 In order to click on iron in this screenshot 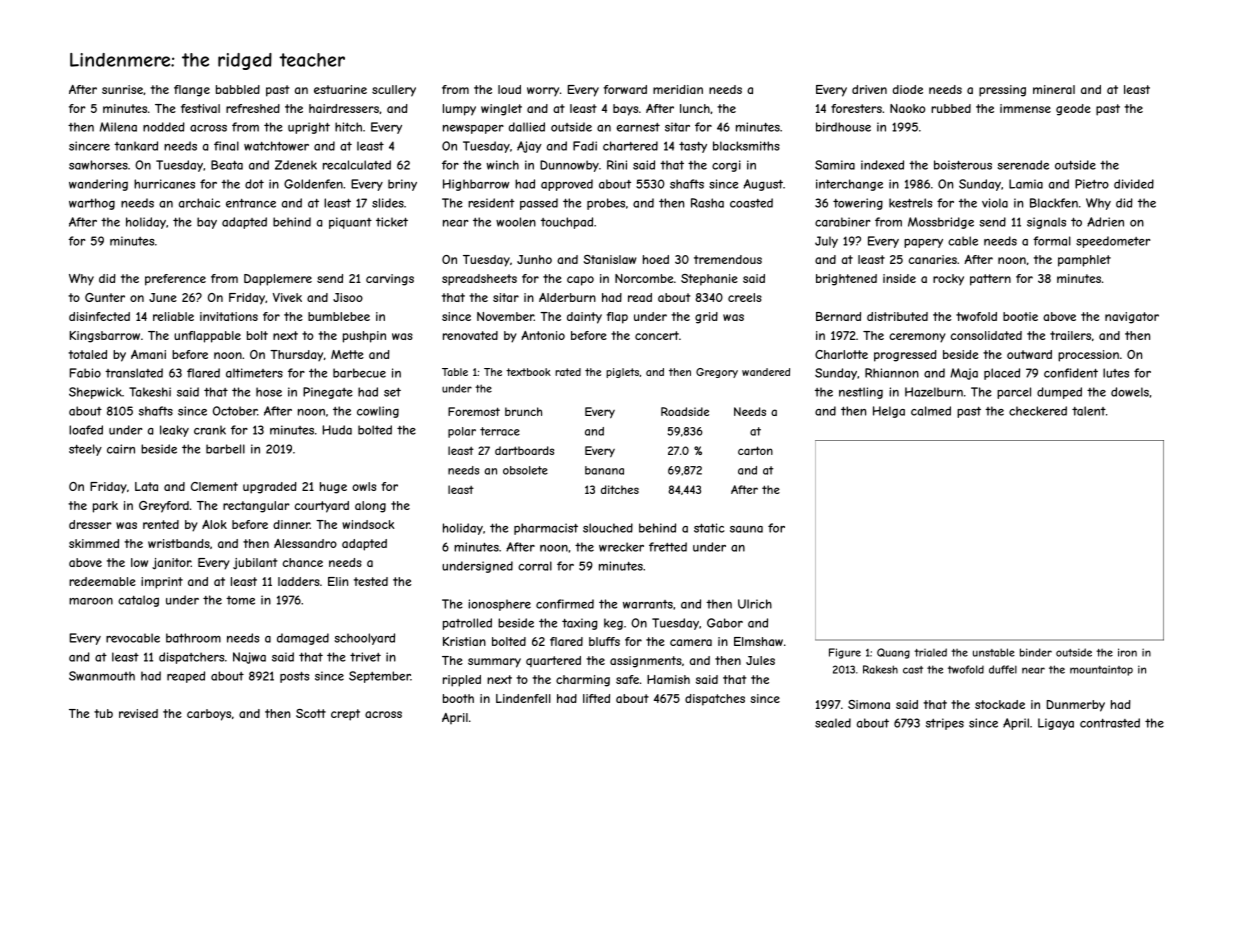, I will do `click(1127, 652)`.
